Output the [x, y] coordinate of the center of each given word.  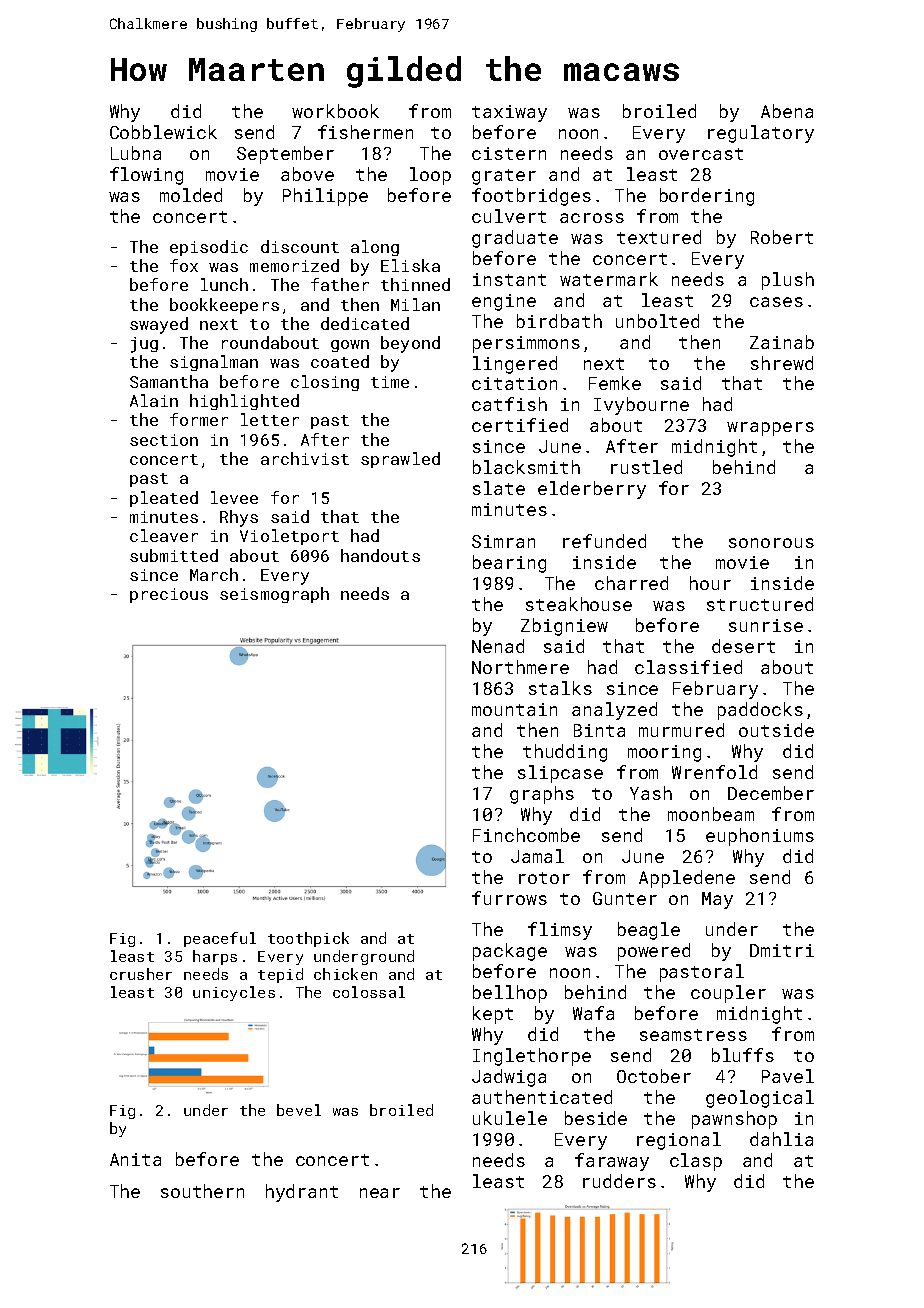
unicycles [234, 993]
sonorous [771, 543]
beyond [410, 344]
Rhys [239, 518]
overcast [701, 154]
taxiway [509, 113]
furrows [509, 898]
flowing [146, 176]
